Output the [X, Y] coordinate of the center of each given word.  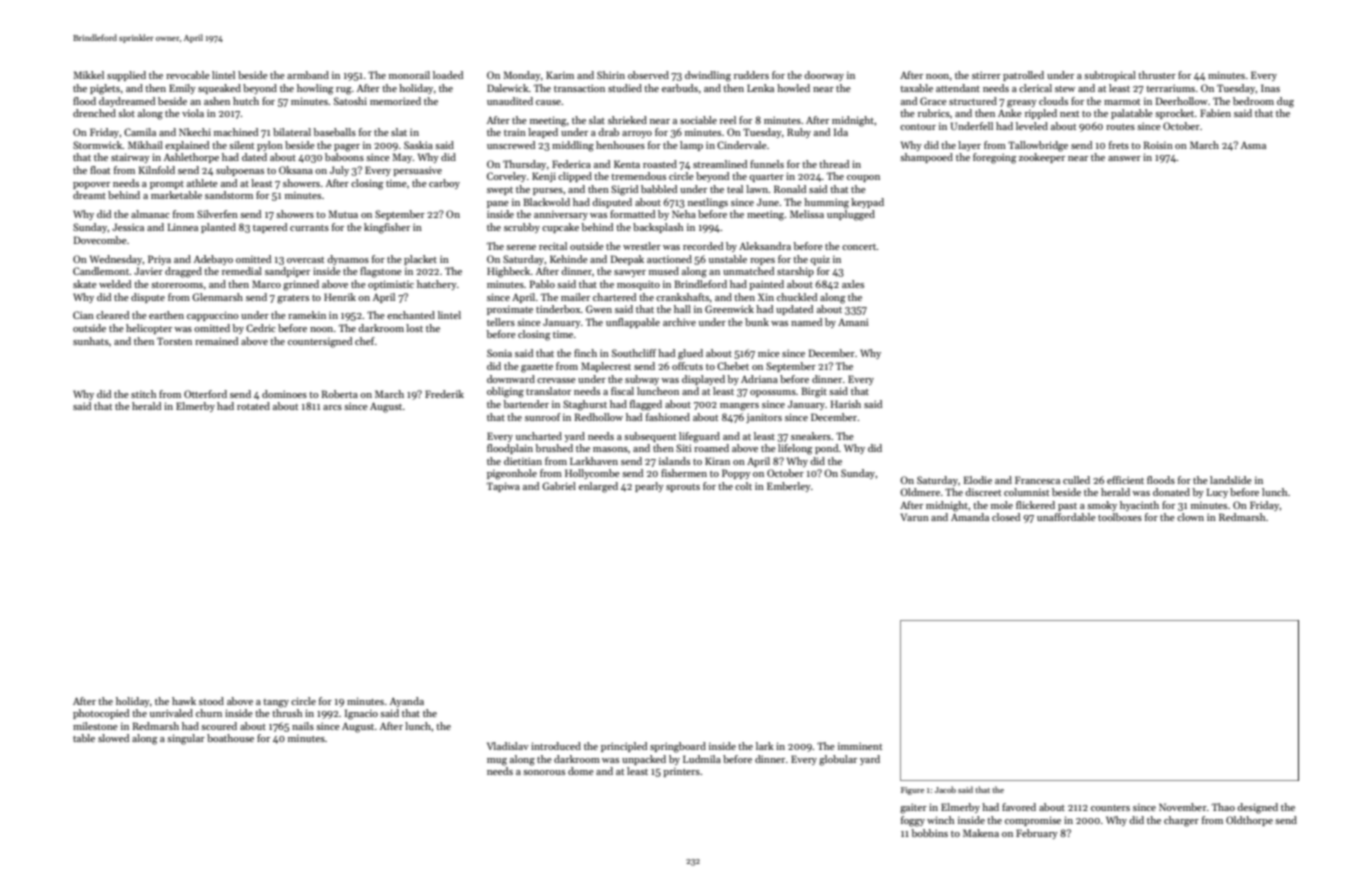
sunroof [543, 417]
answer [1124, 158]
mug [497, 762]
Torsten [174, 341]
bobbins [929, 833]
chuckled [797, 297]
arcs [332, 407]
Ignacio [361, 714]
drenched [94, 113]
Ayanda [407, 702]
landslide [1231, 480]
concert [859, 247]
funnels [767, 164]
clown [1190, 517]
